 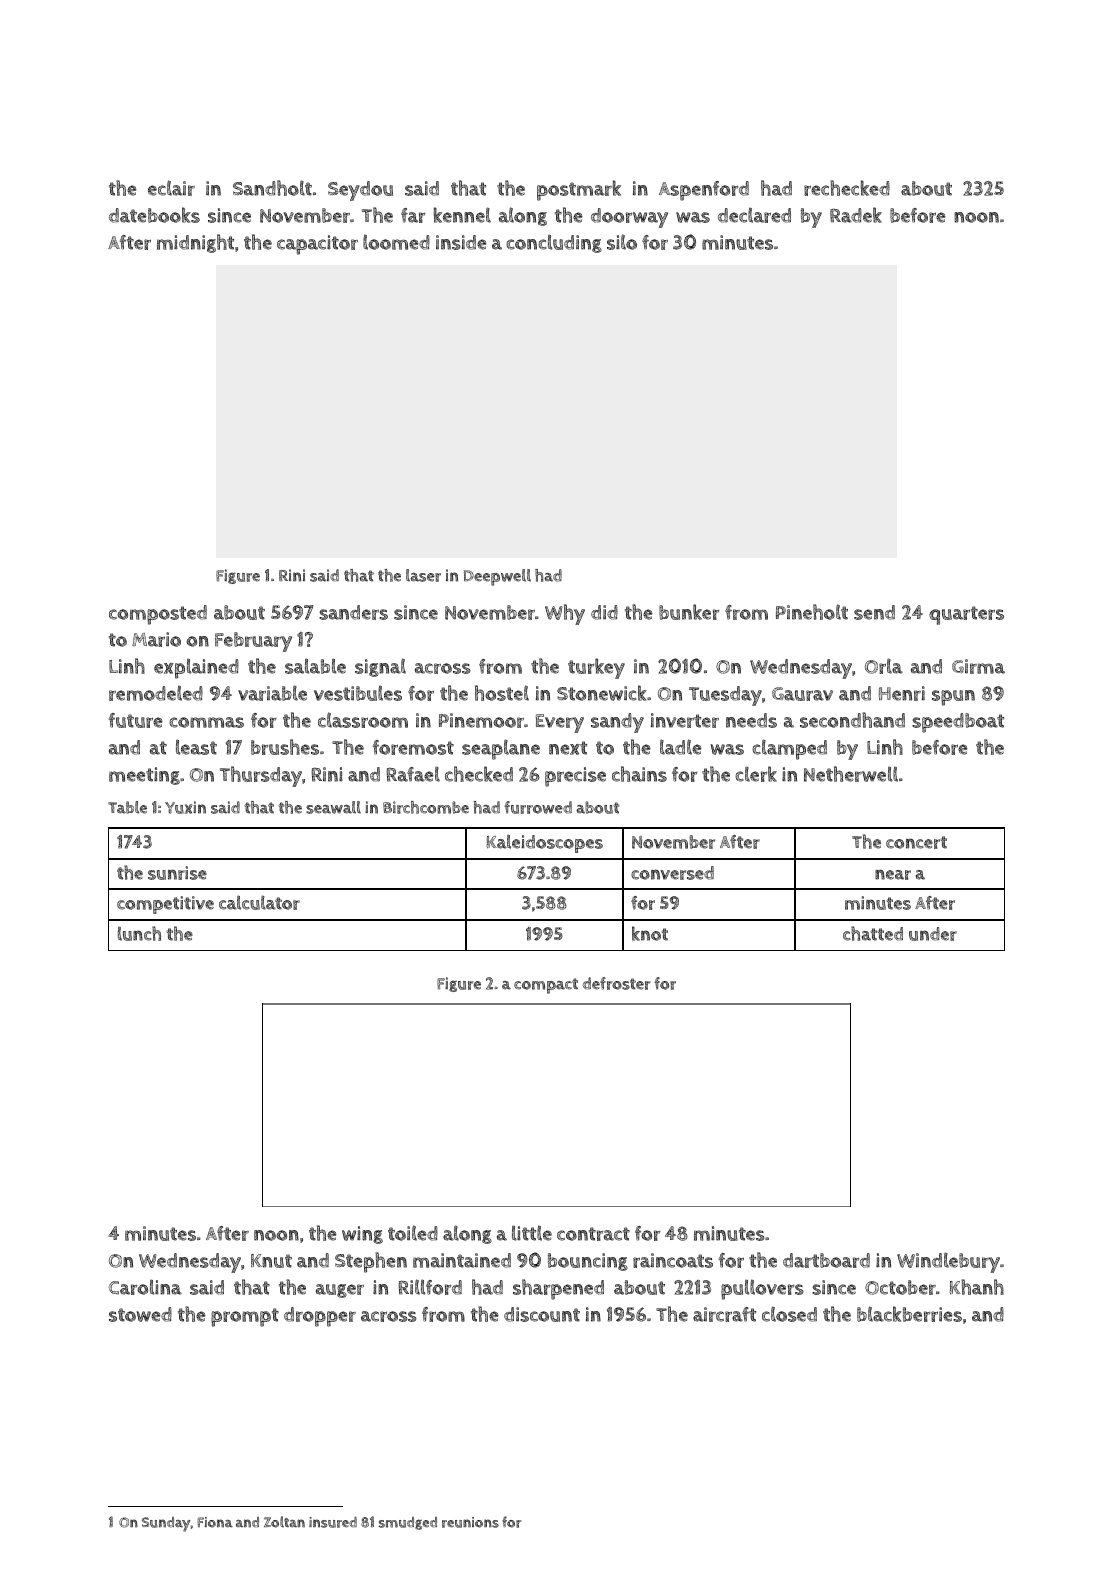 What do you see at coordinates (579, 190) in the screenshot?
I see `postmark` at bounding box center [579, 190].
